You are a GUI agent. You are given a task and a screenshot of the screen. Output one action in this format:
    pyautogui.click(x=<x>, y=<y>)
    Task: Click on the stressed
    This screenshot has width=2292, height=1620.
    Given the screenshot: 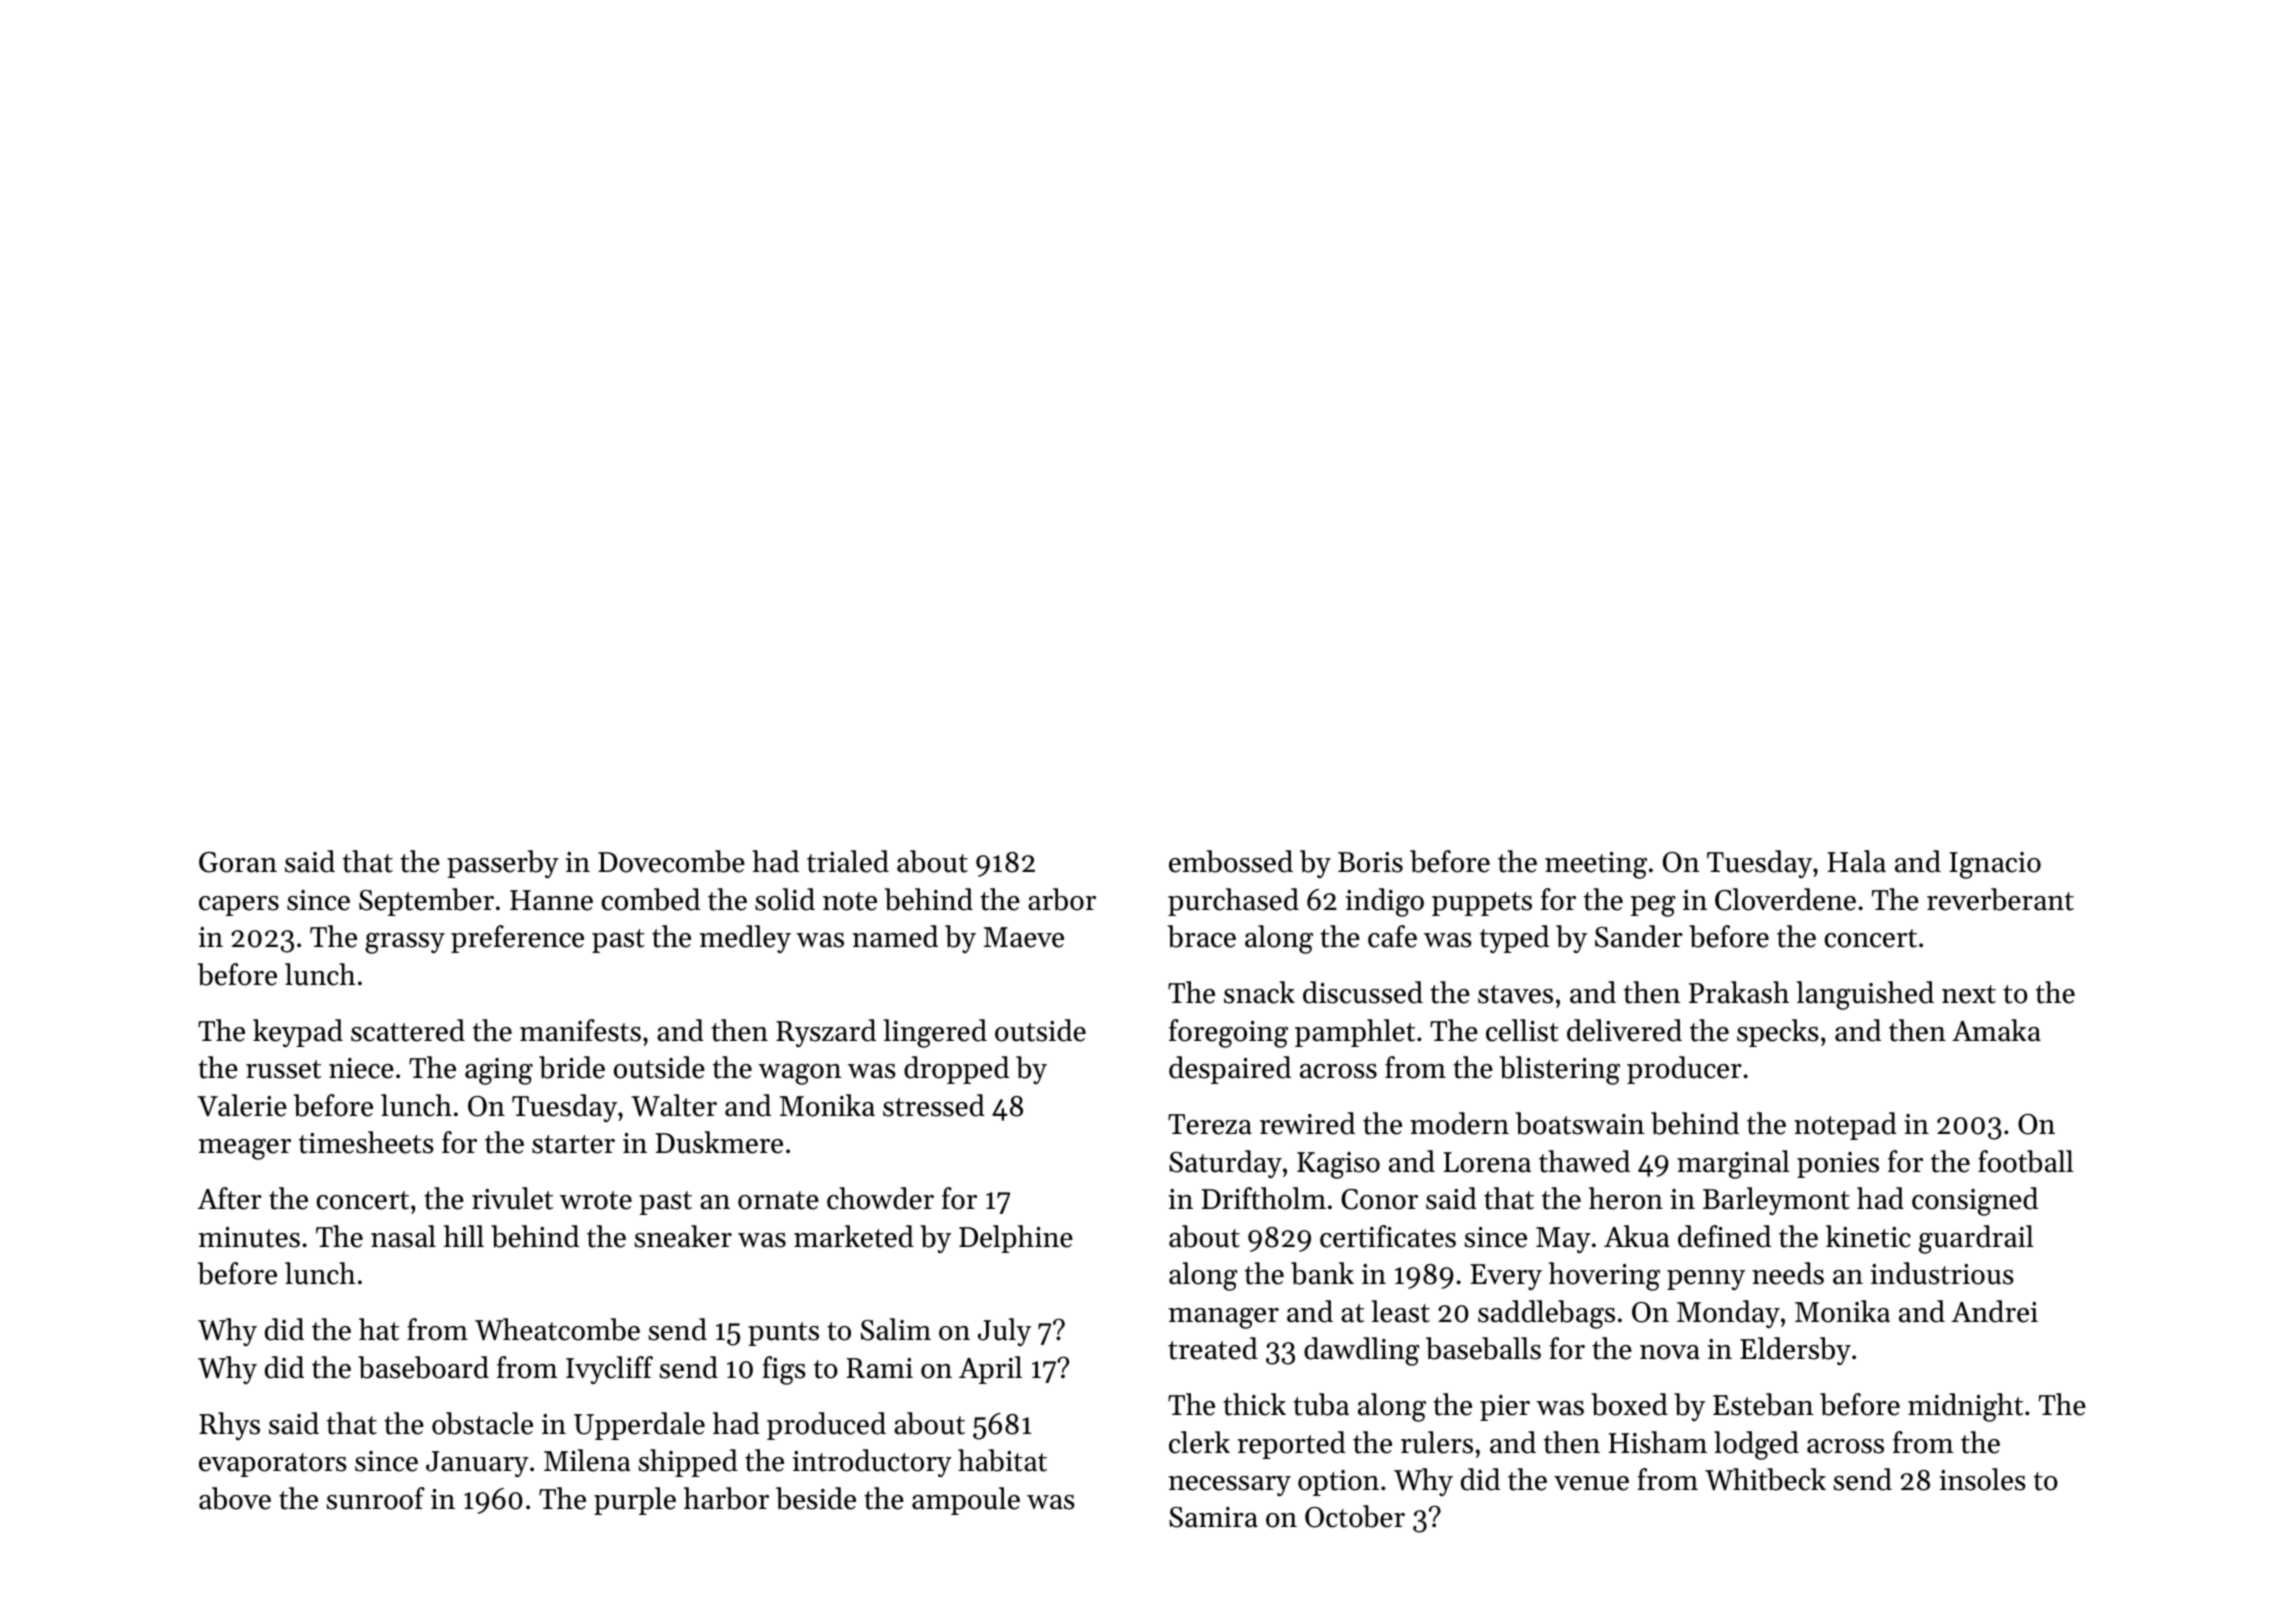 What is the action you would take?
    pyautogui.click(x=934, y=1105)
